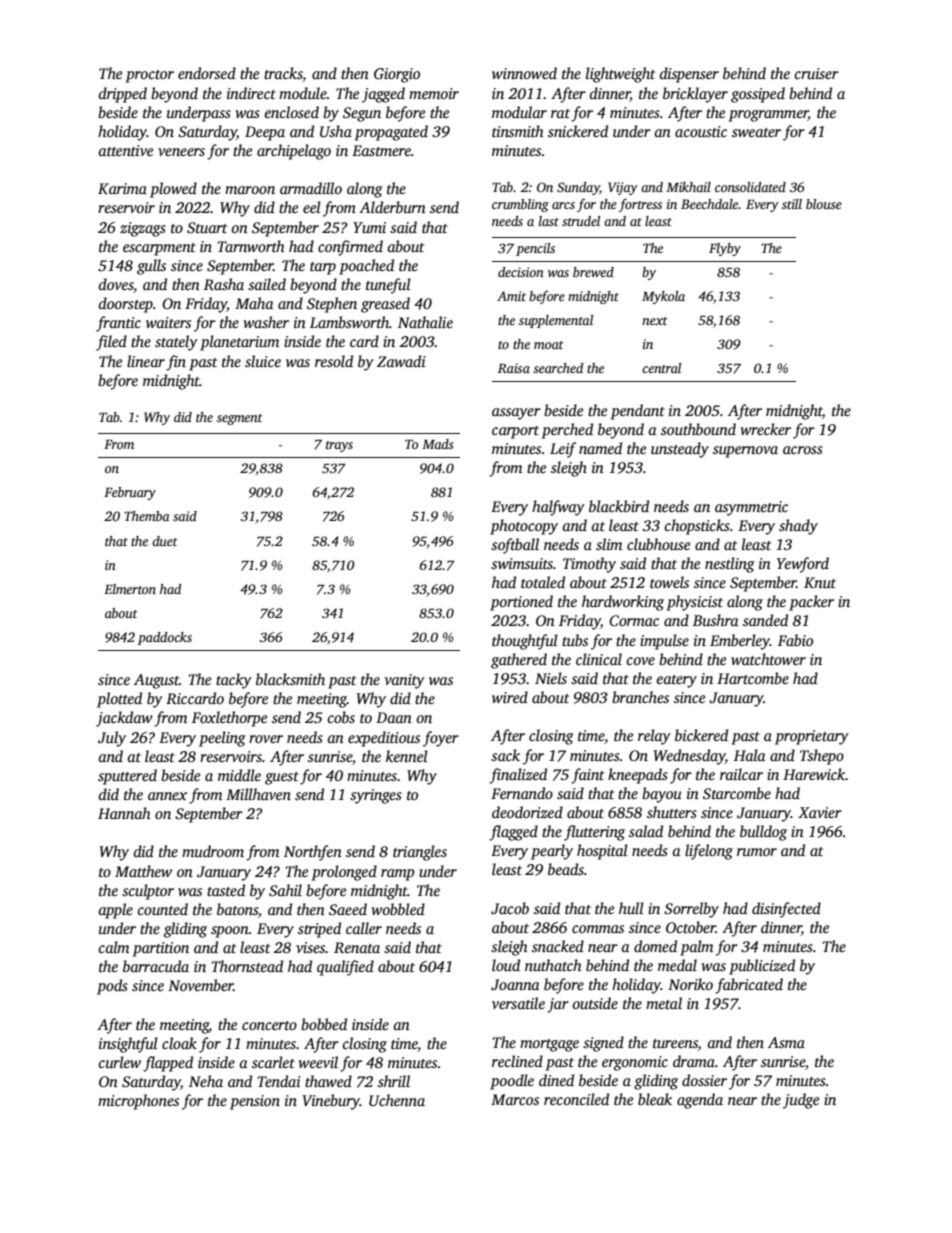 This screenshot has width=952, height=1233. What do you see at coordinates (125, 150) in the screenshot?
I see `attentive` at bounding box center [125, 150].
